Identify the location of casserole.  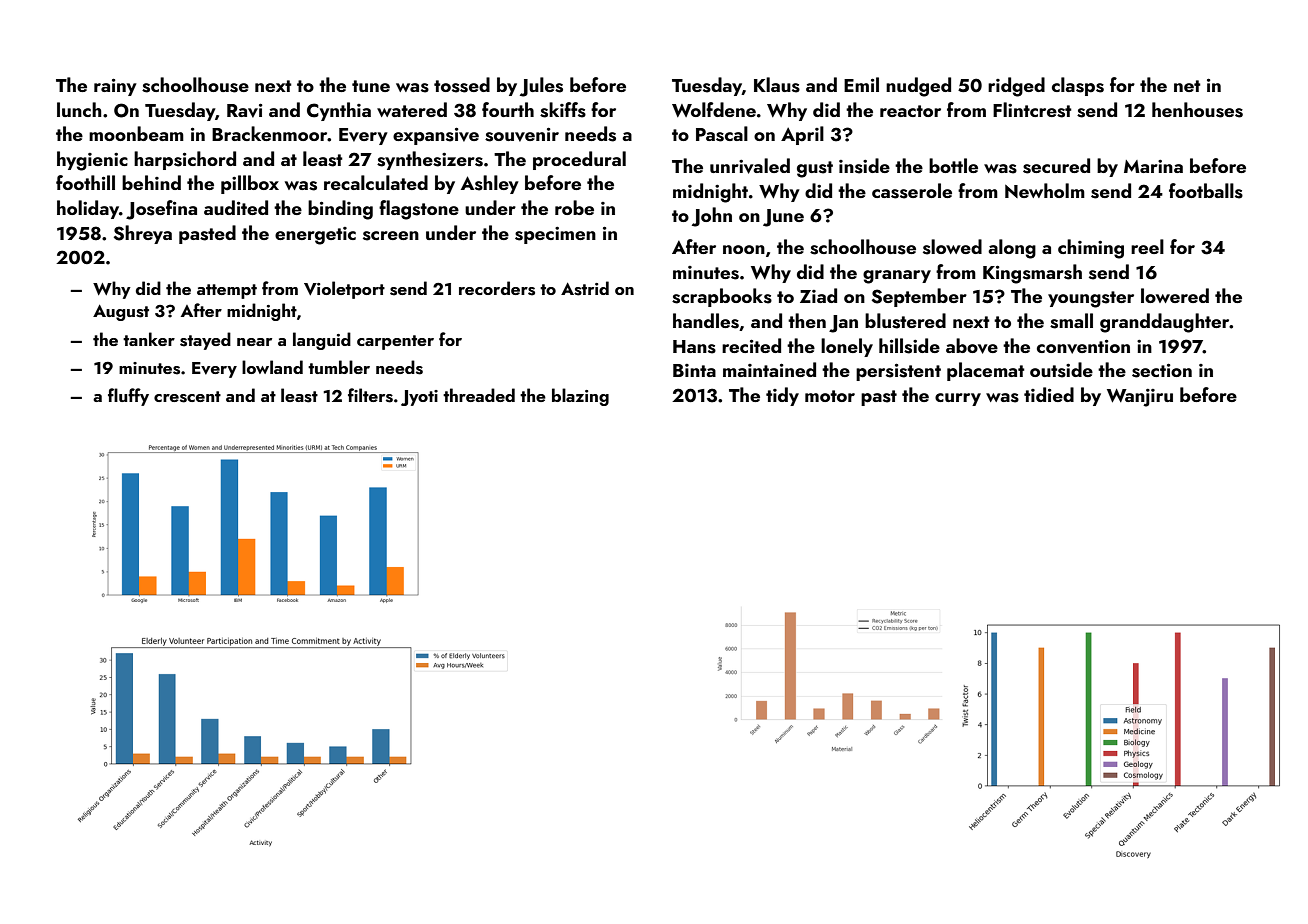
(912, 191).
